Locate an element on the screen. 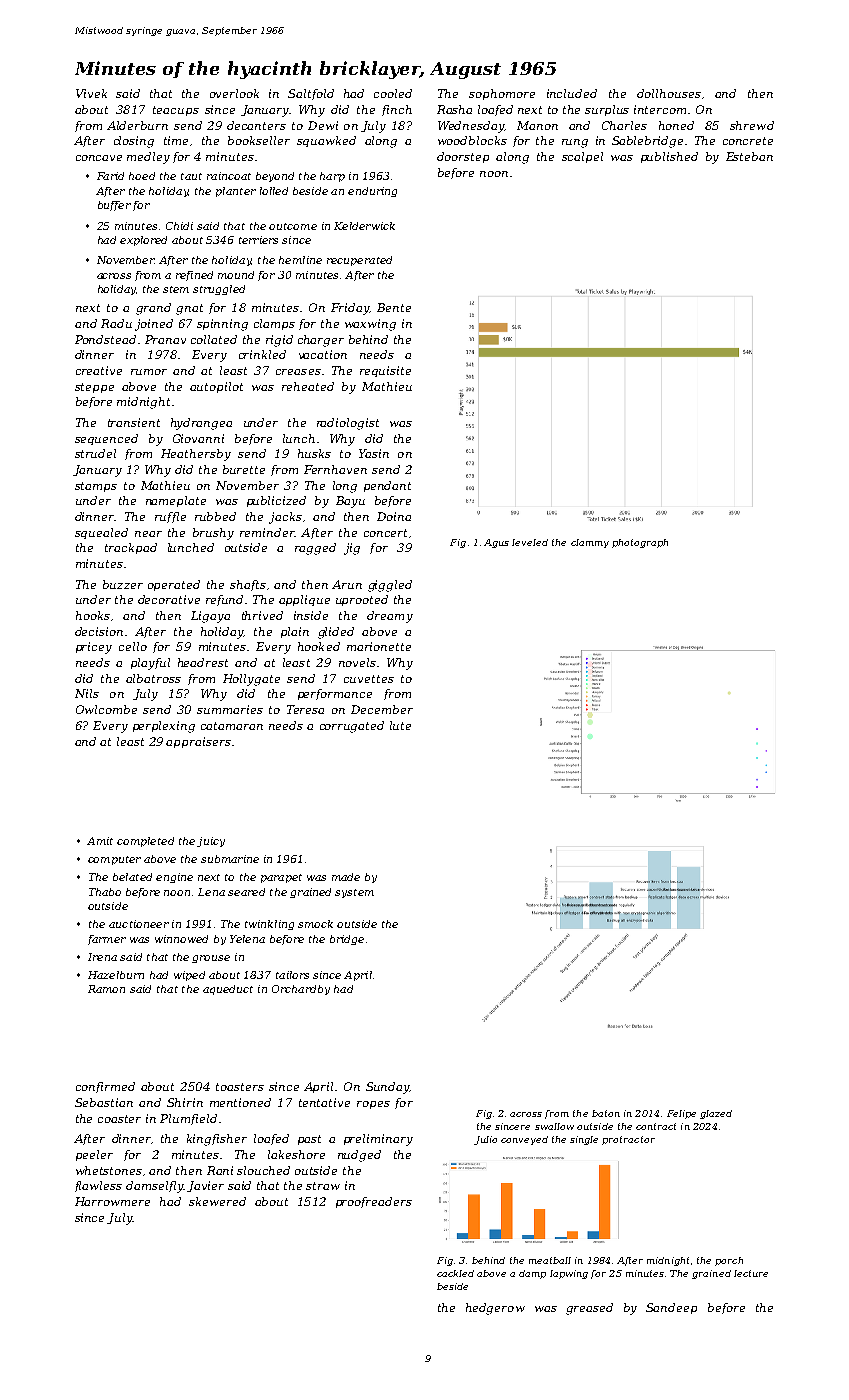 The height and width of the screenshot is (1400, 849). surplus is located at coordinates (607, 110).
